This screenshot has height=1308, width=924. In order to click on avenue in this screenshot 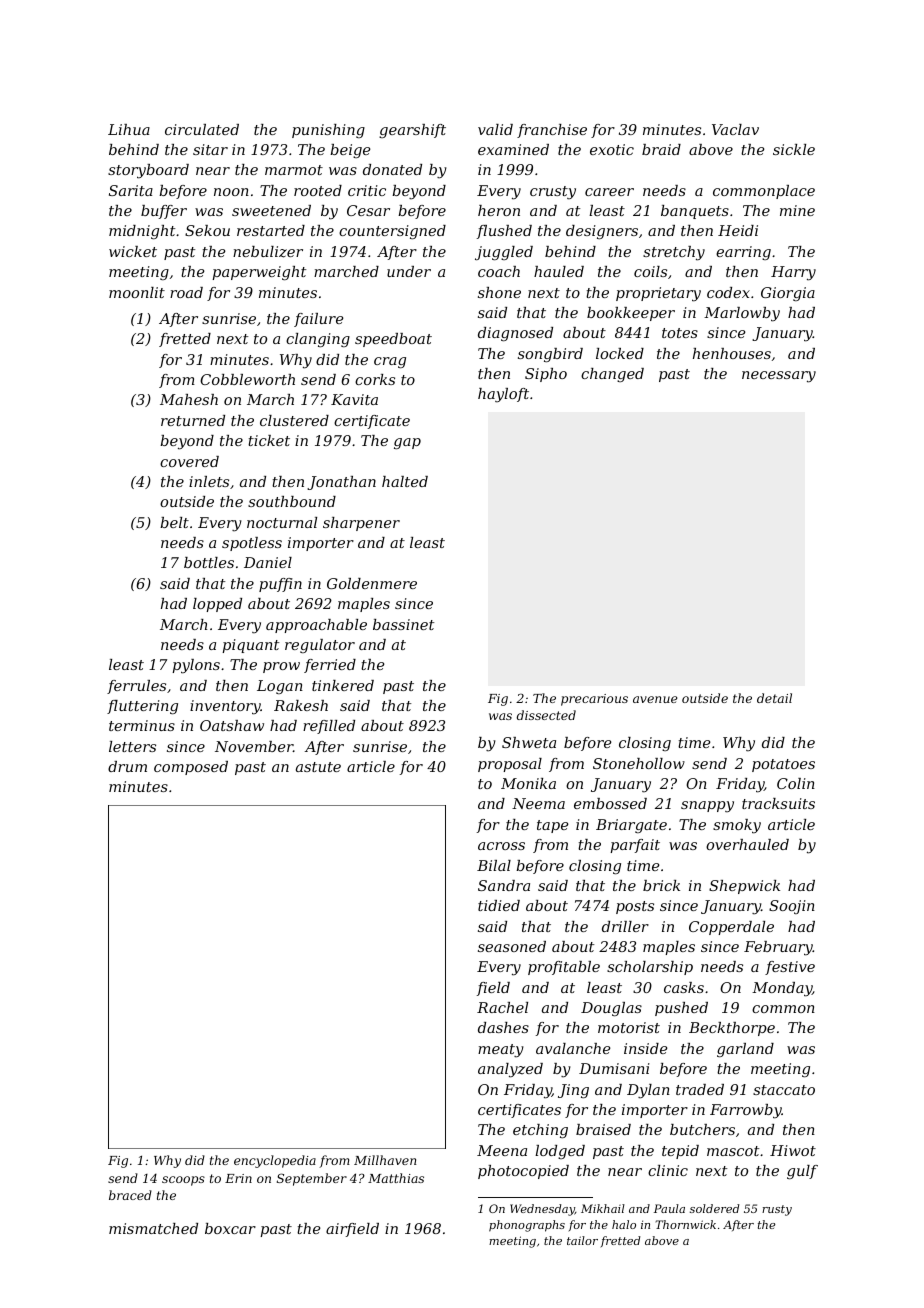, I will do `click(655, 699)`.
